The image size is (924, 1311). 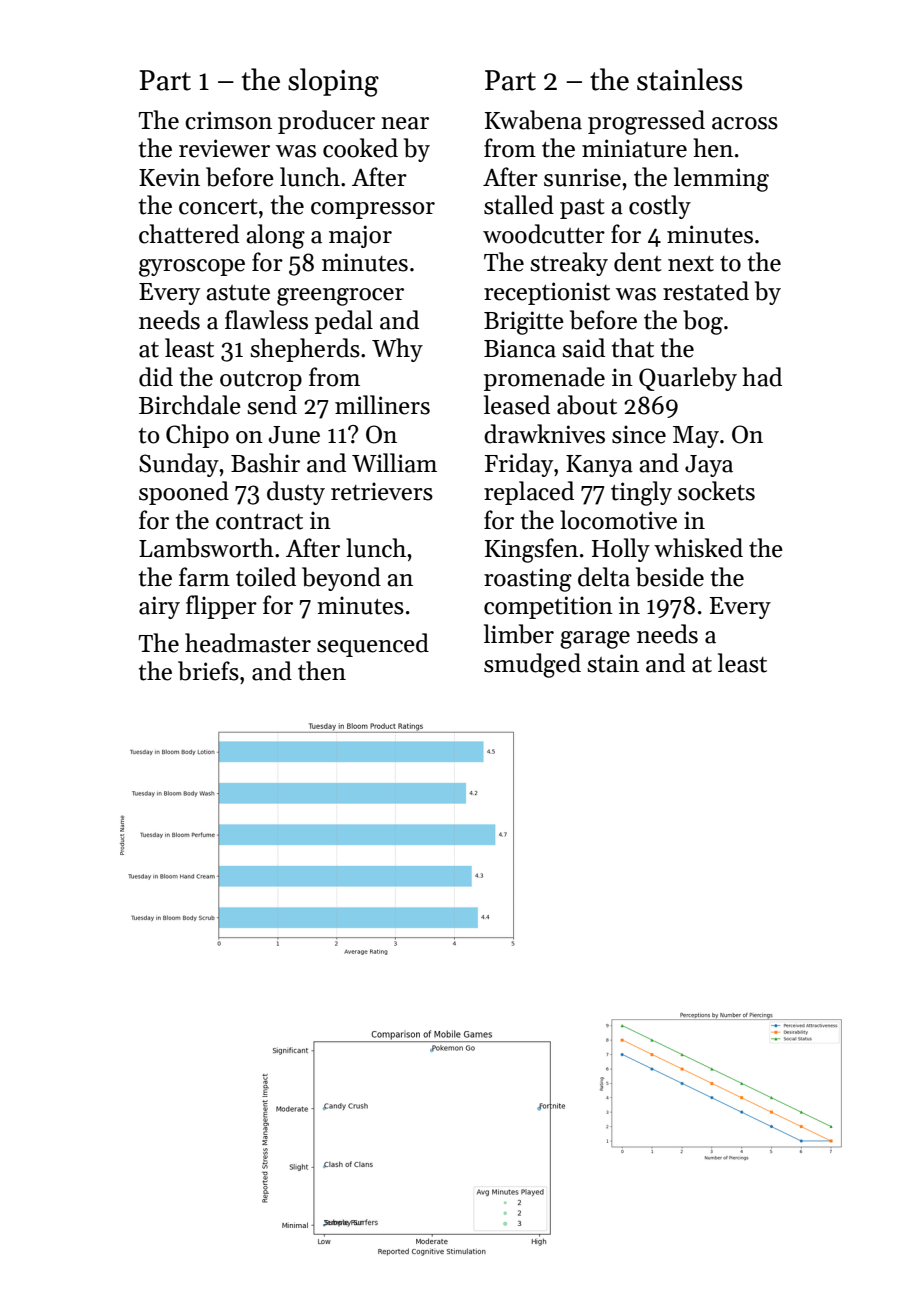 I want to click on promenade, so click(x=544, y=379).
